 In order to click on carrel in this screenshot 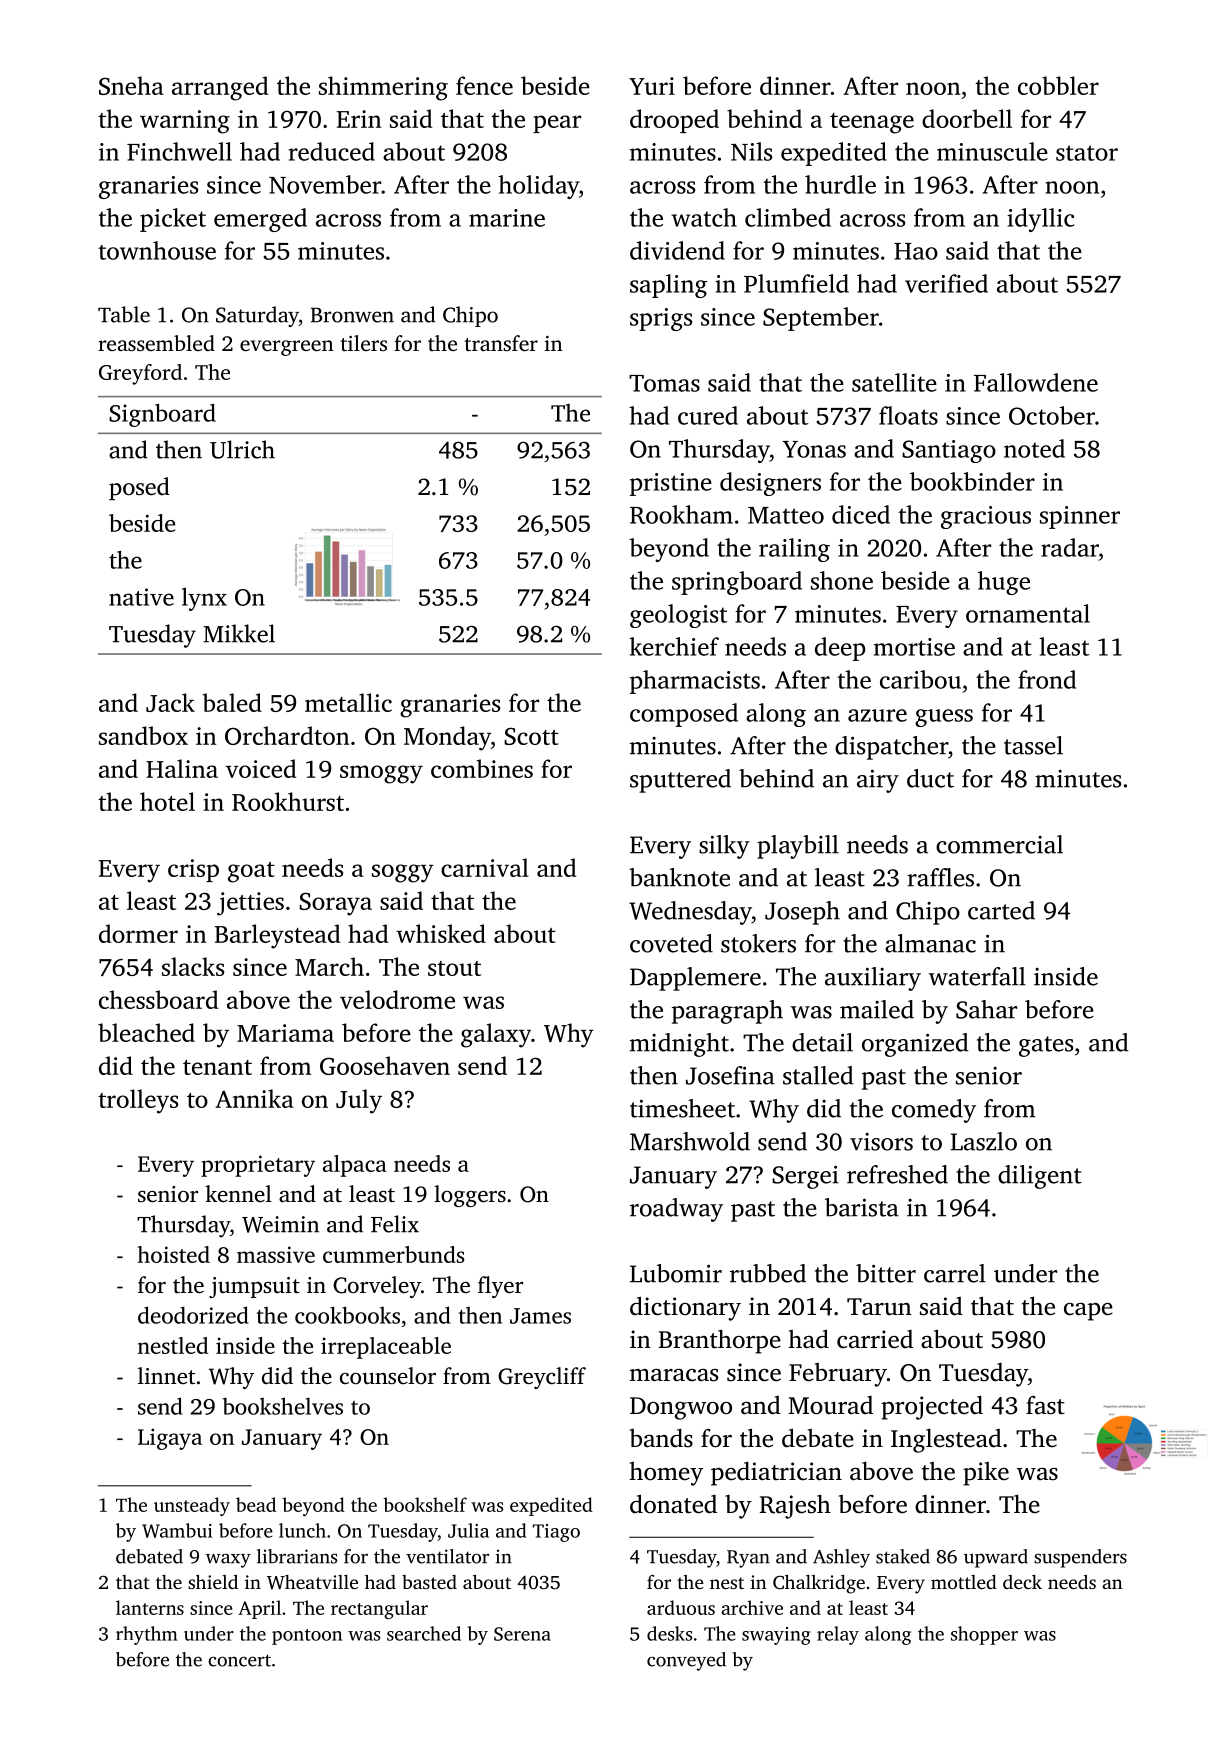, I will do `click(955, 1273)`.
